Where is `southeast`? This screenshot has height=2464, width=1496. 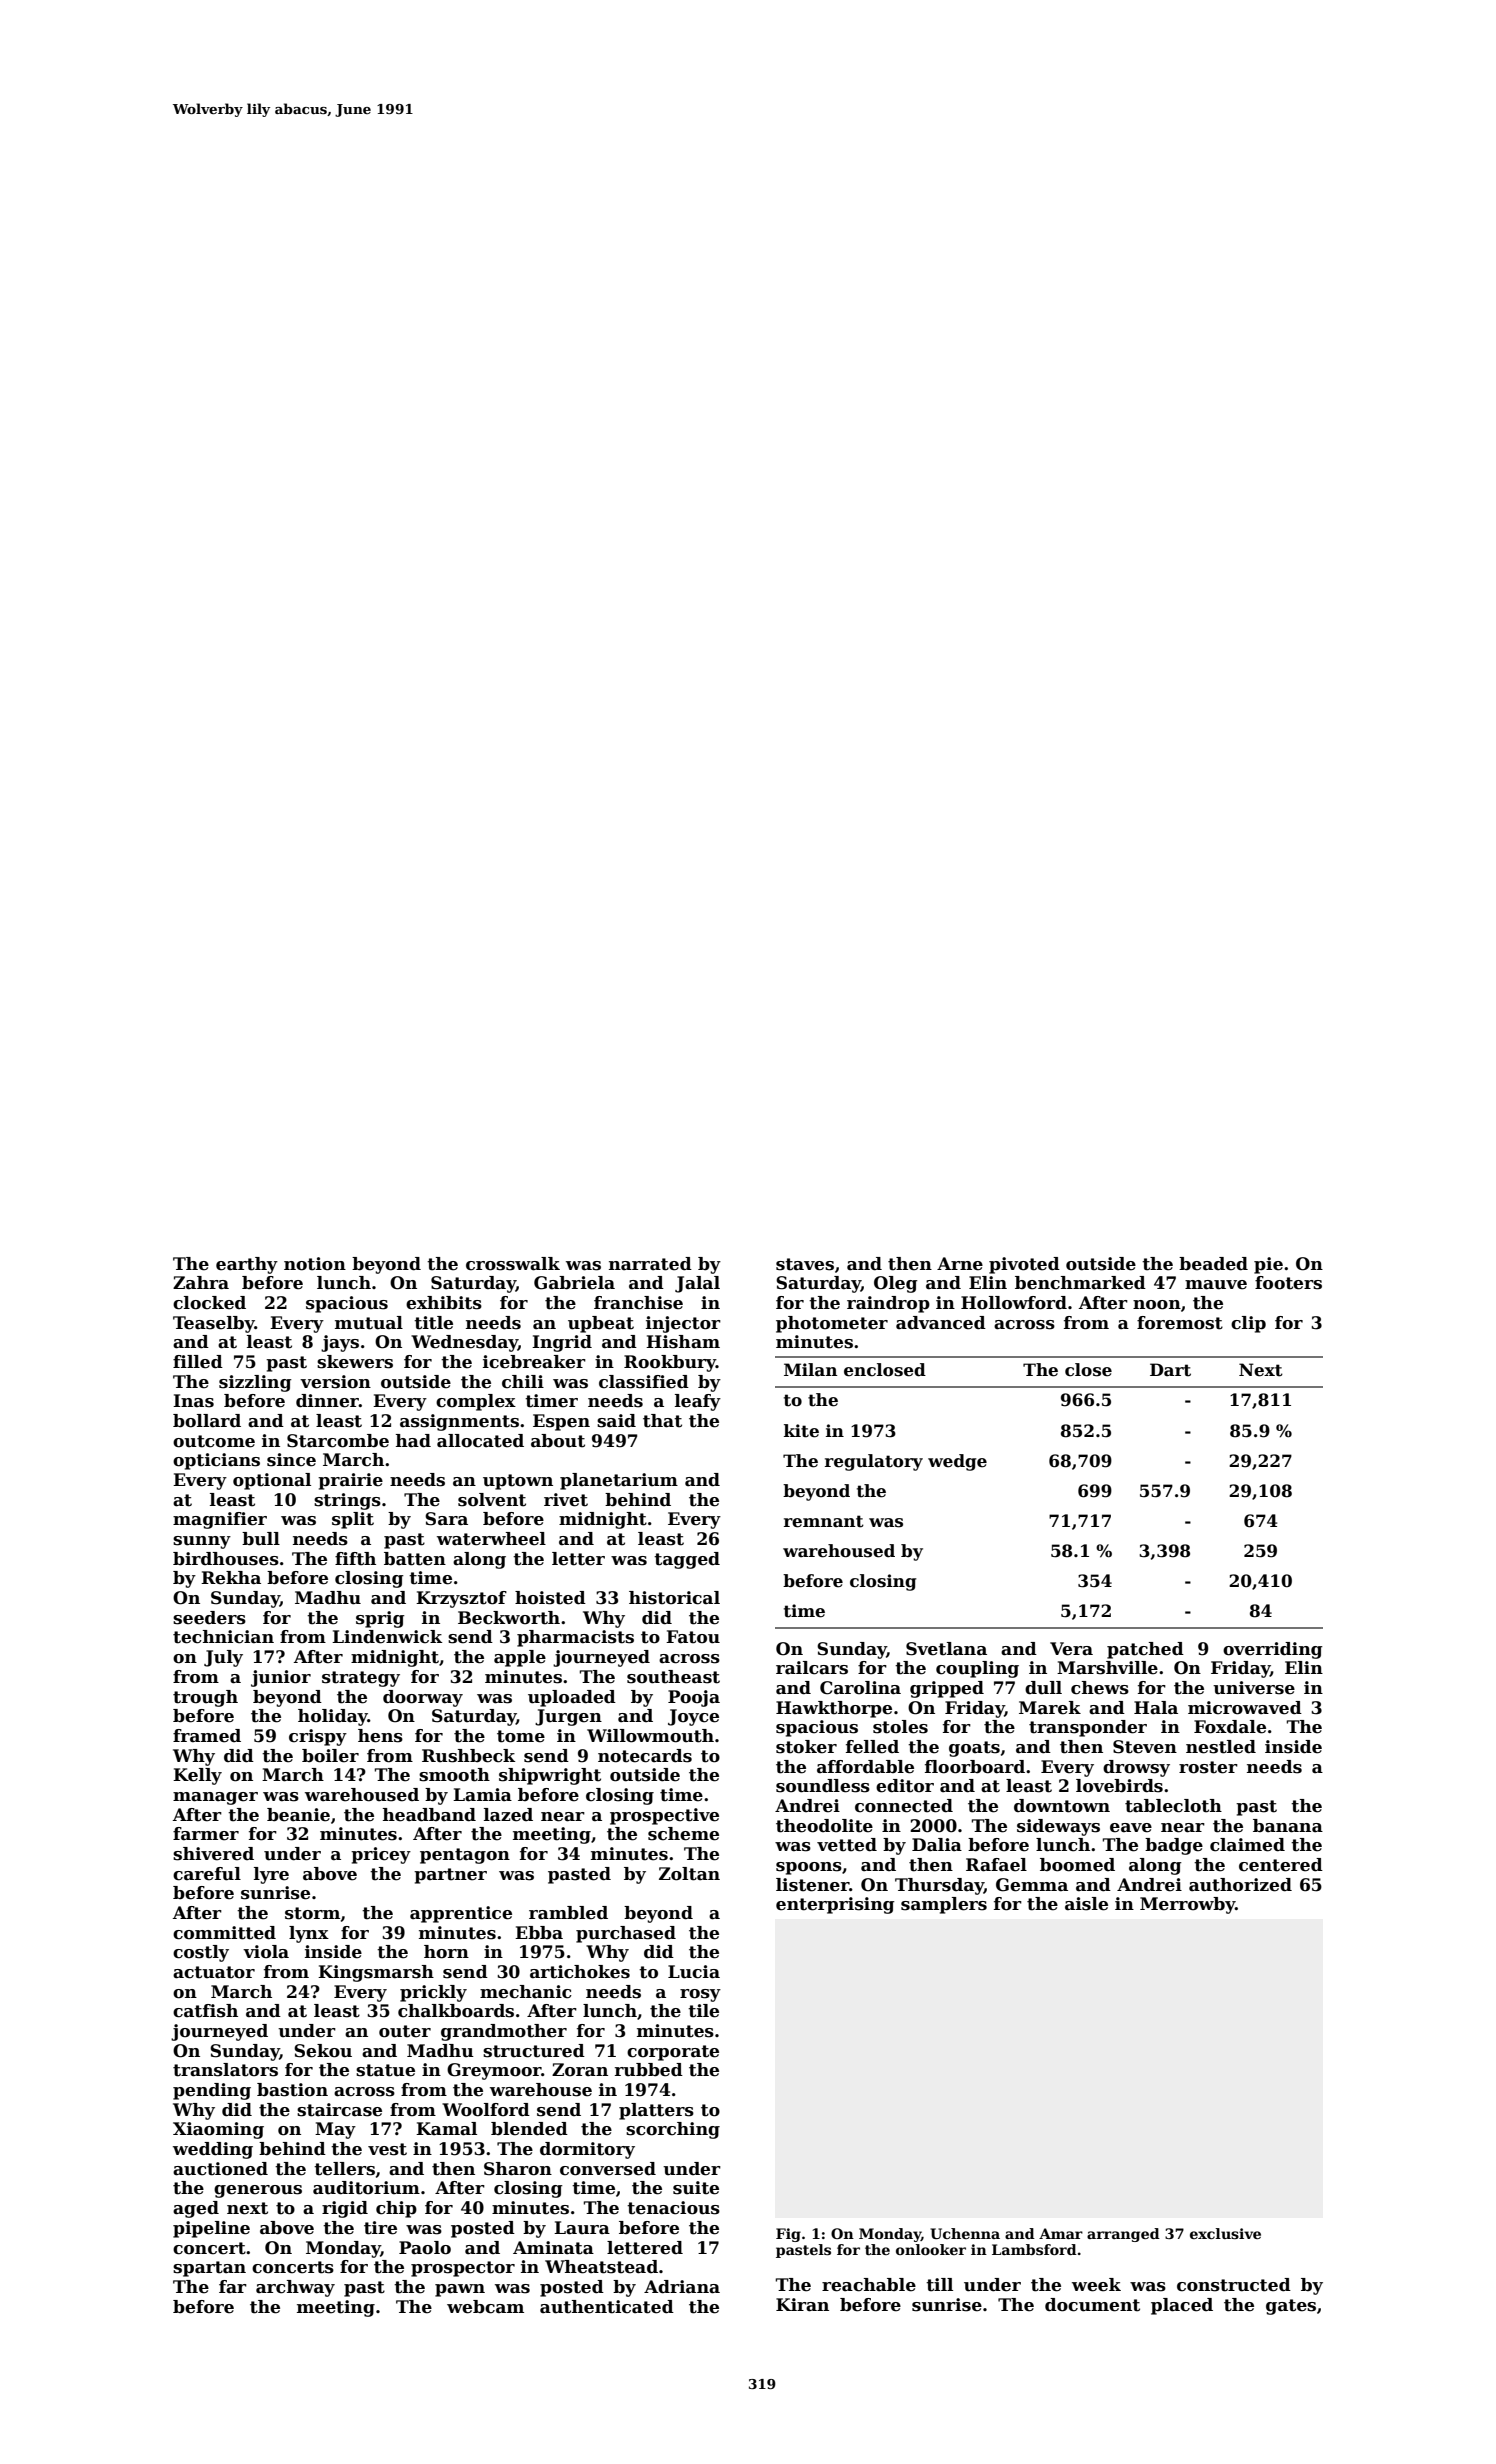
southeast is located at coordinates (673, 1677).
